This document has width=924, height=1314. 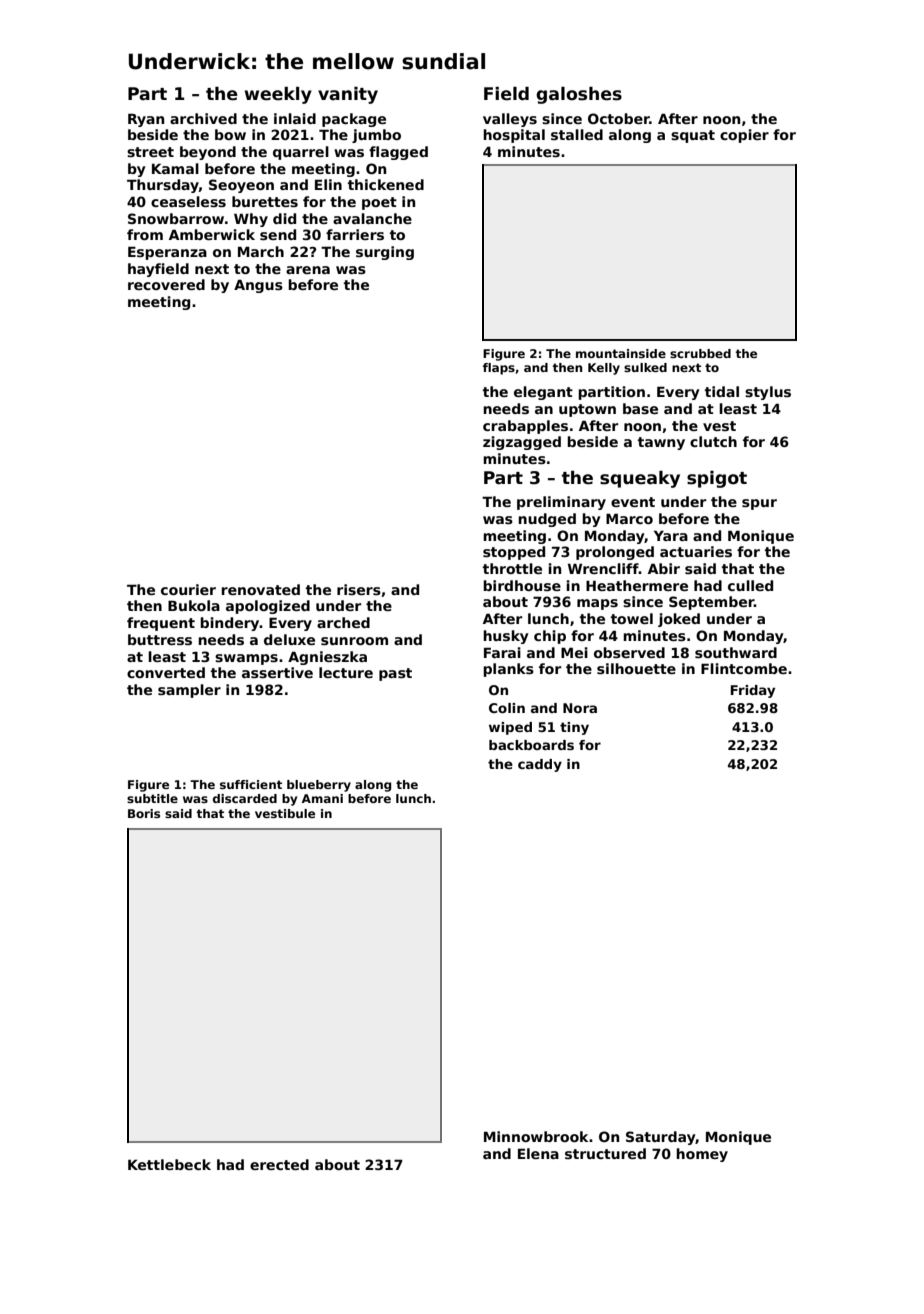 What do you see at coordinates (536, 1136) in the document?
I see `Minnowbrook` at bounding box center [536, 1136].
